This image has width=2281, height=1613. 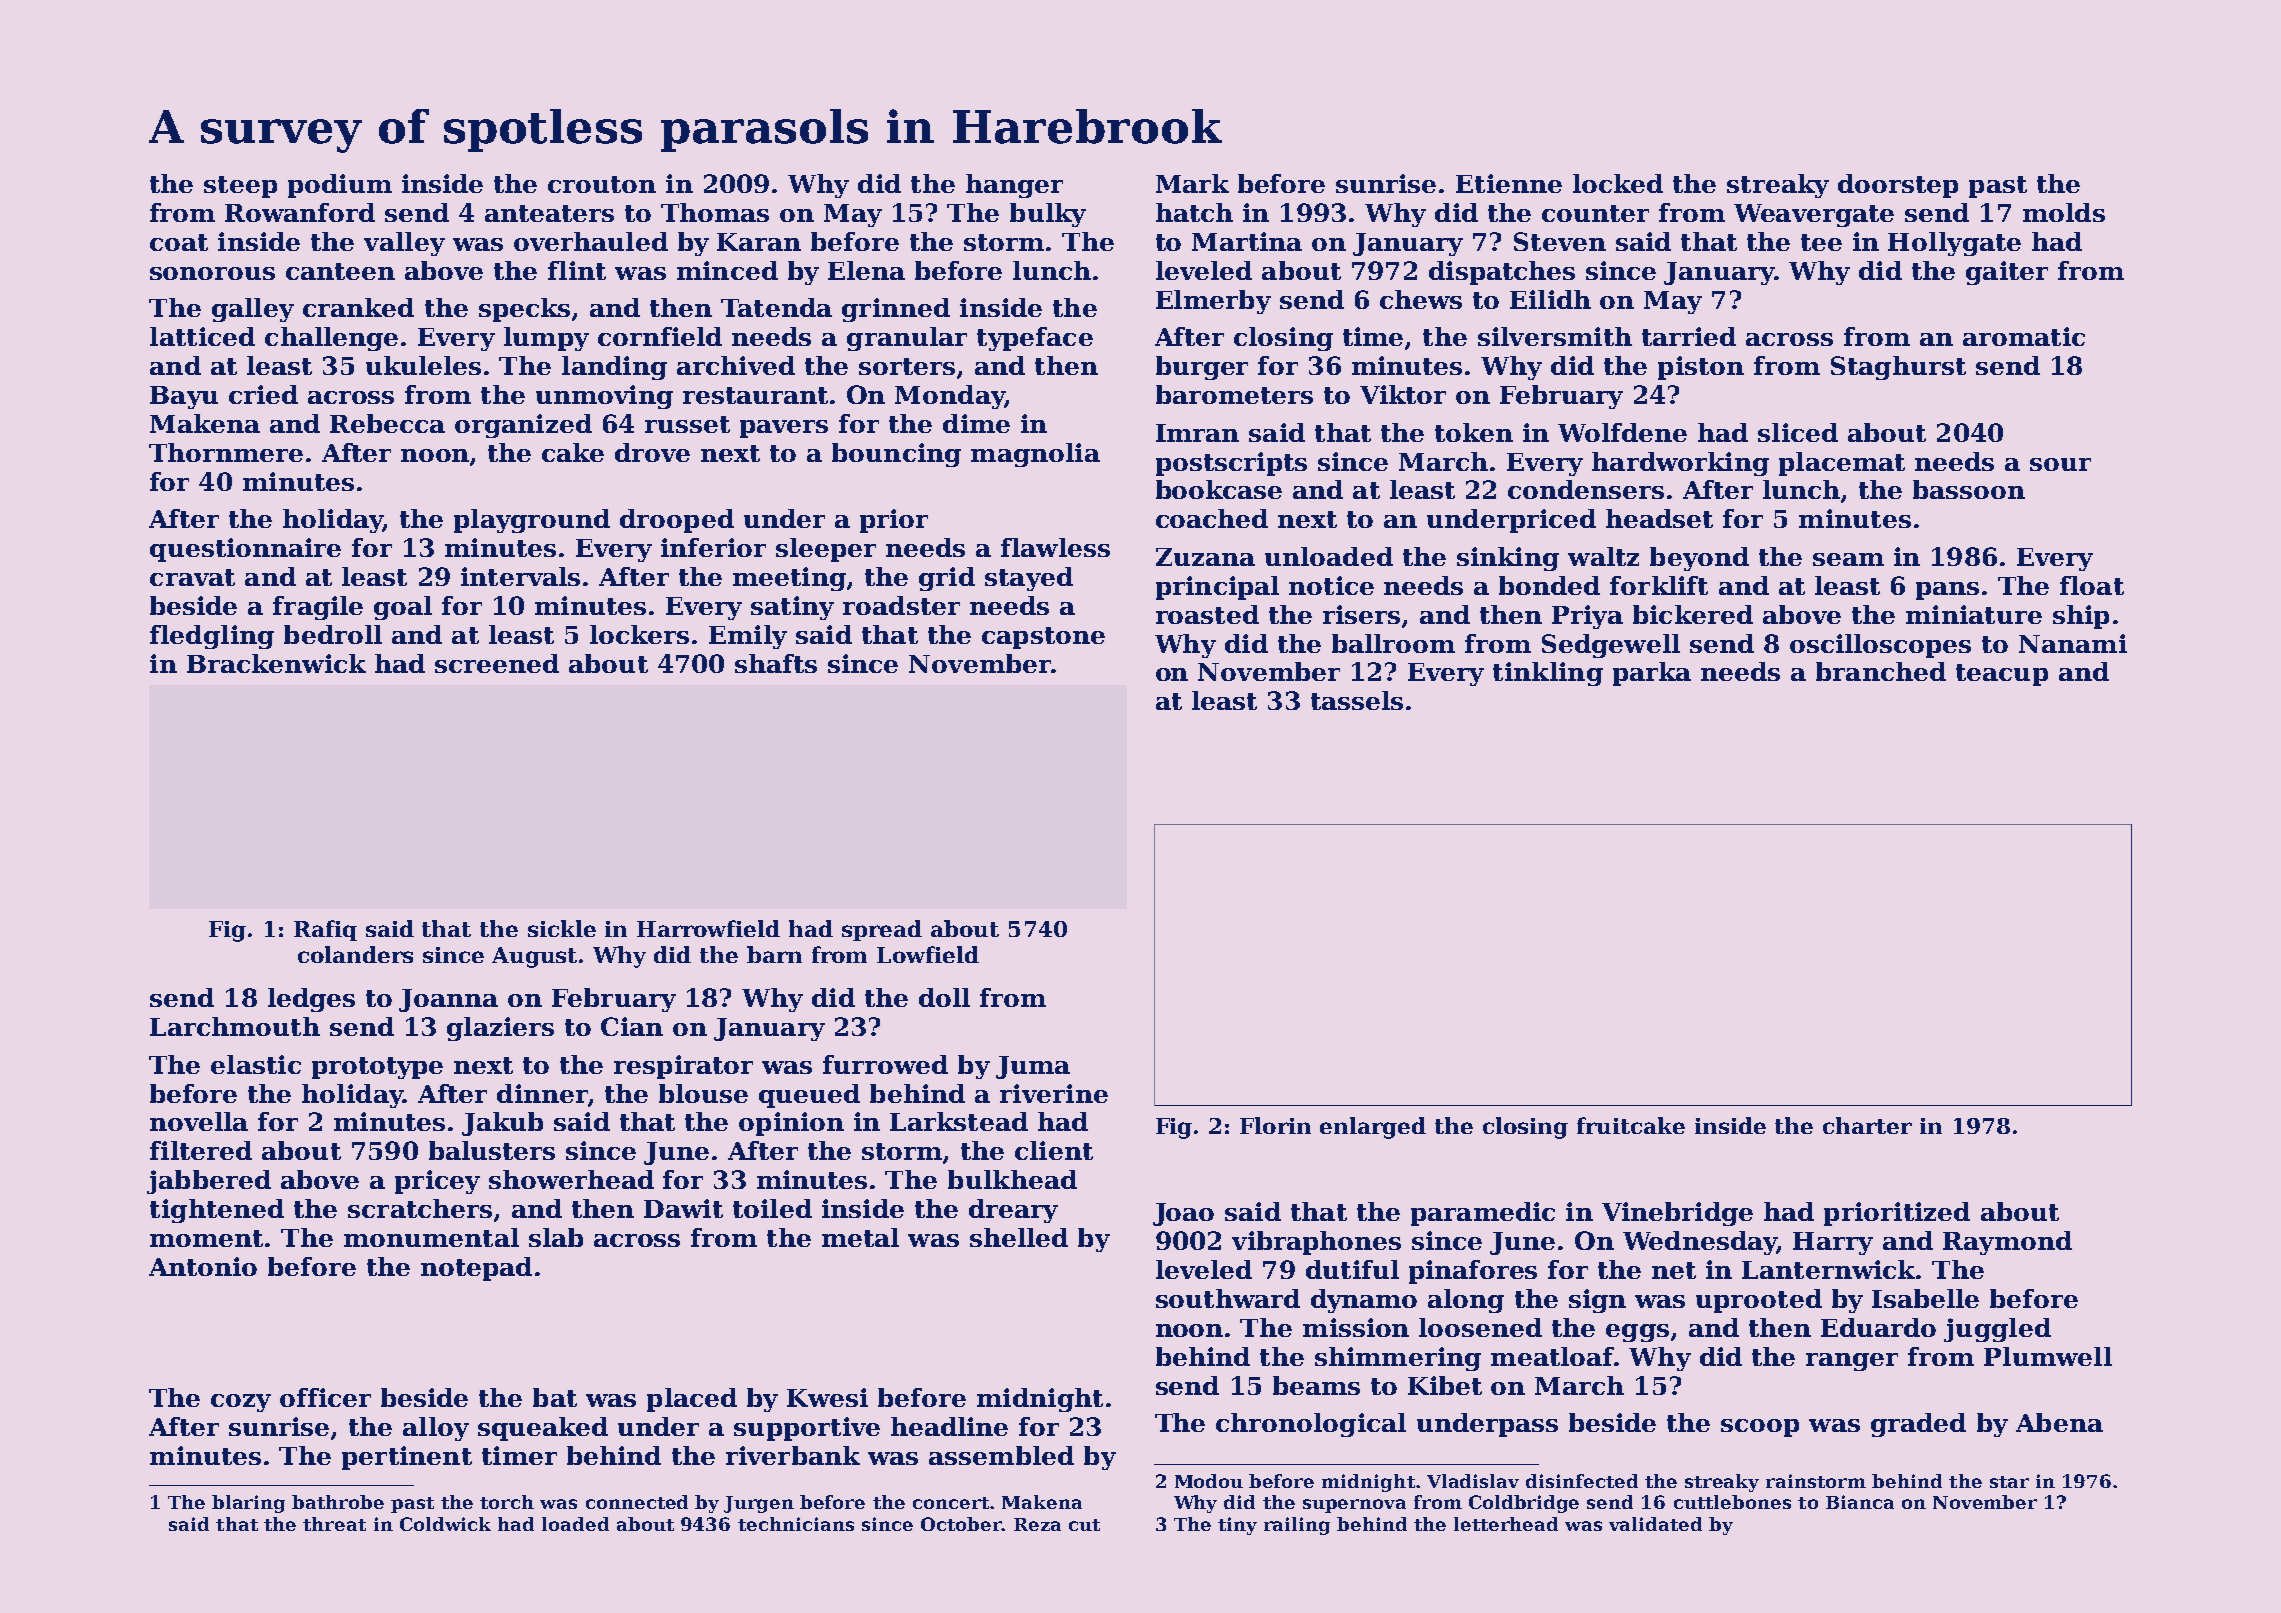 What do you see at coordinates (2002, 675) in the image?
I see `teacup` at bounding box center [2002, 675].
